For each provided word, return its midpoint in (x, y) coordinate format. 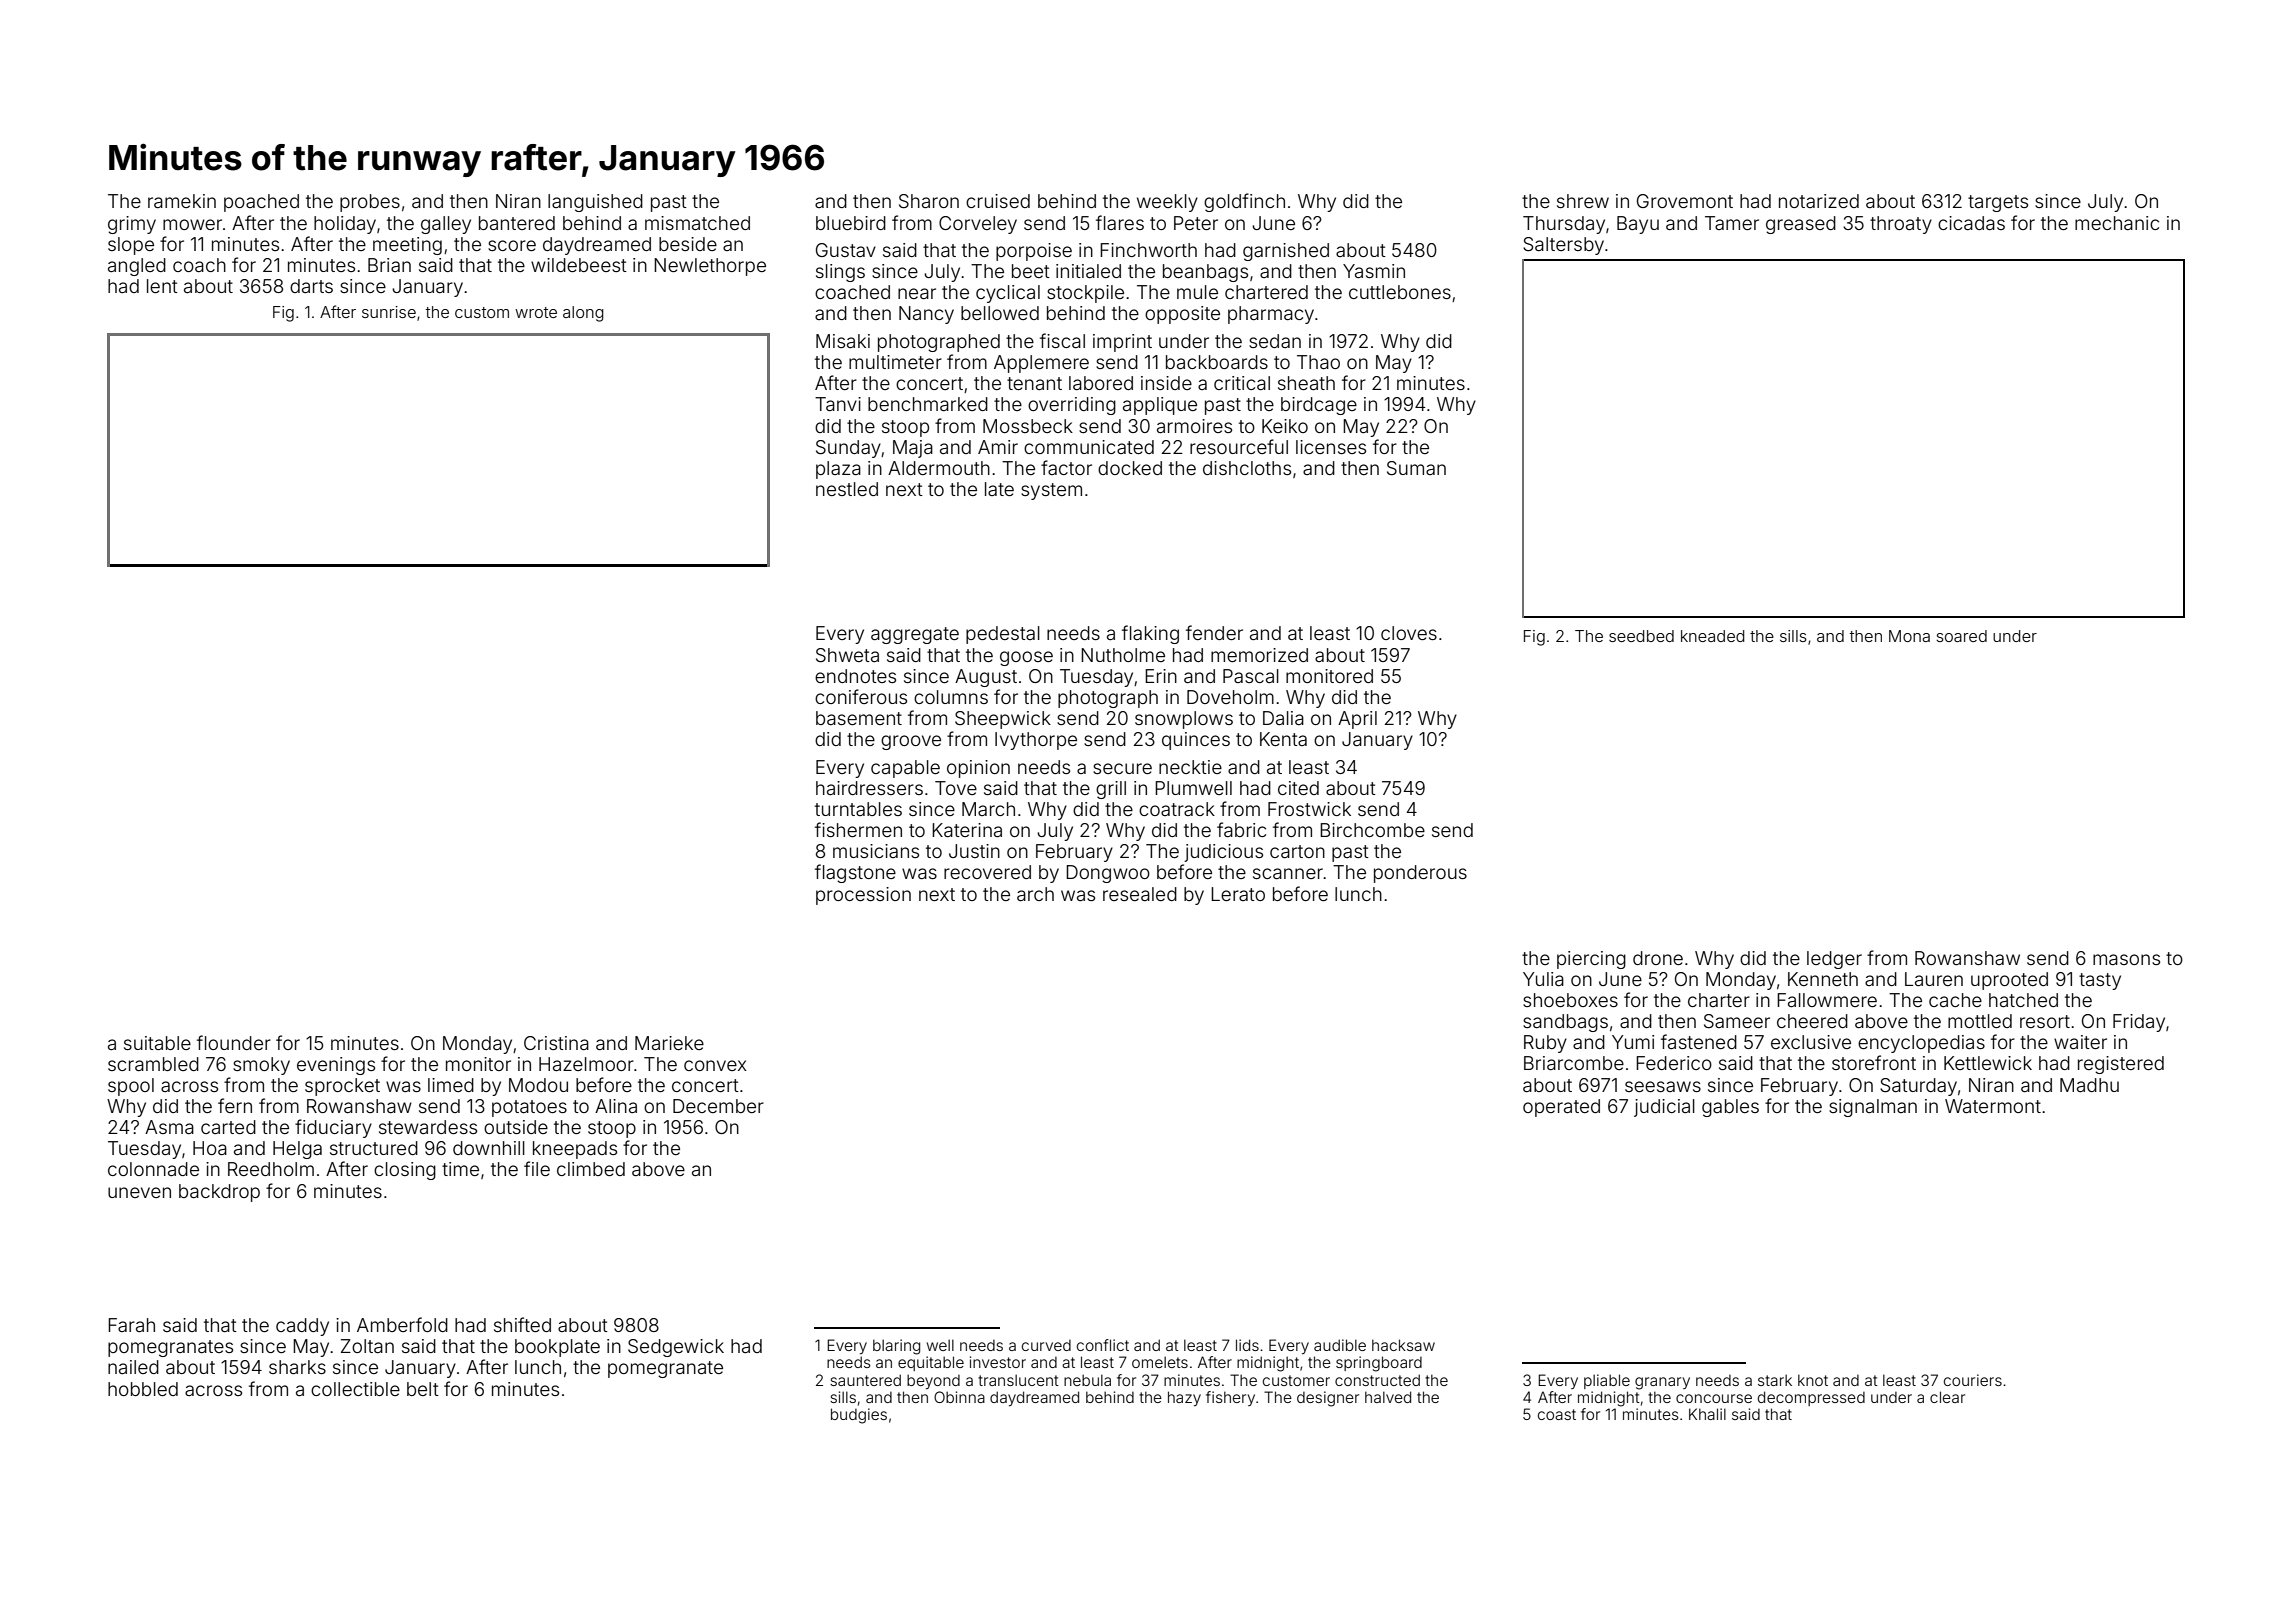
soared (1961, 636)
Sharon (929, 201)
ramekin (182, 201)
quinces (1196, 741)
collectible (355, 1389)
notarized (1819, 201)
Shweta (847, 655)
